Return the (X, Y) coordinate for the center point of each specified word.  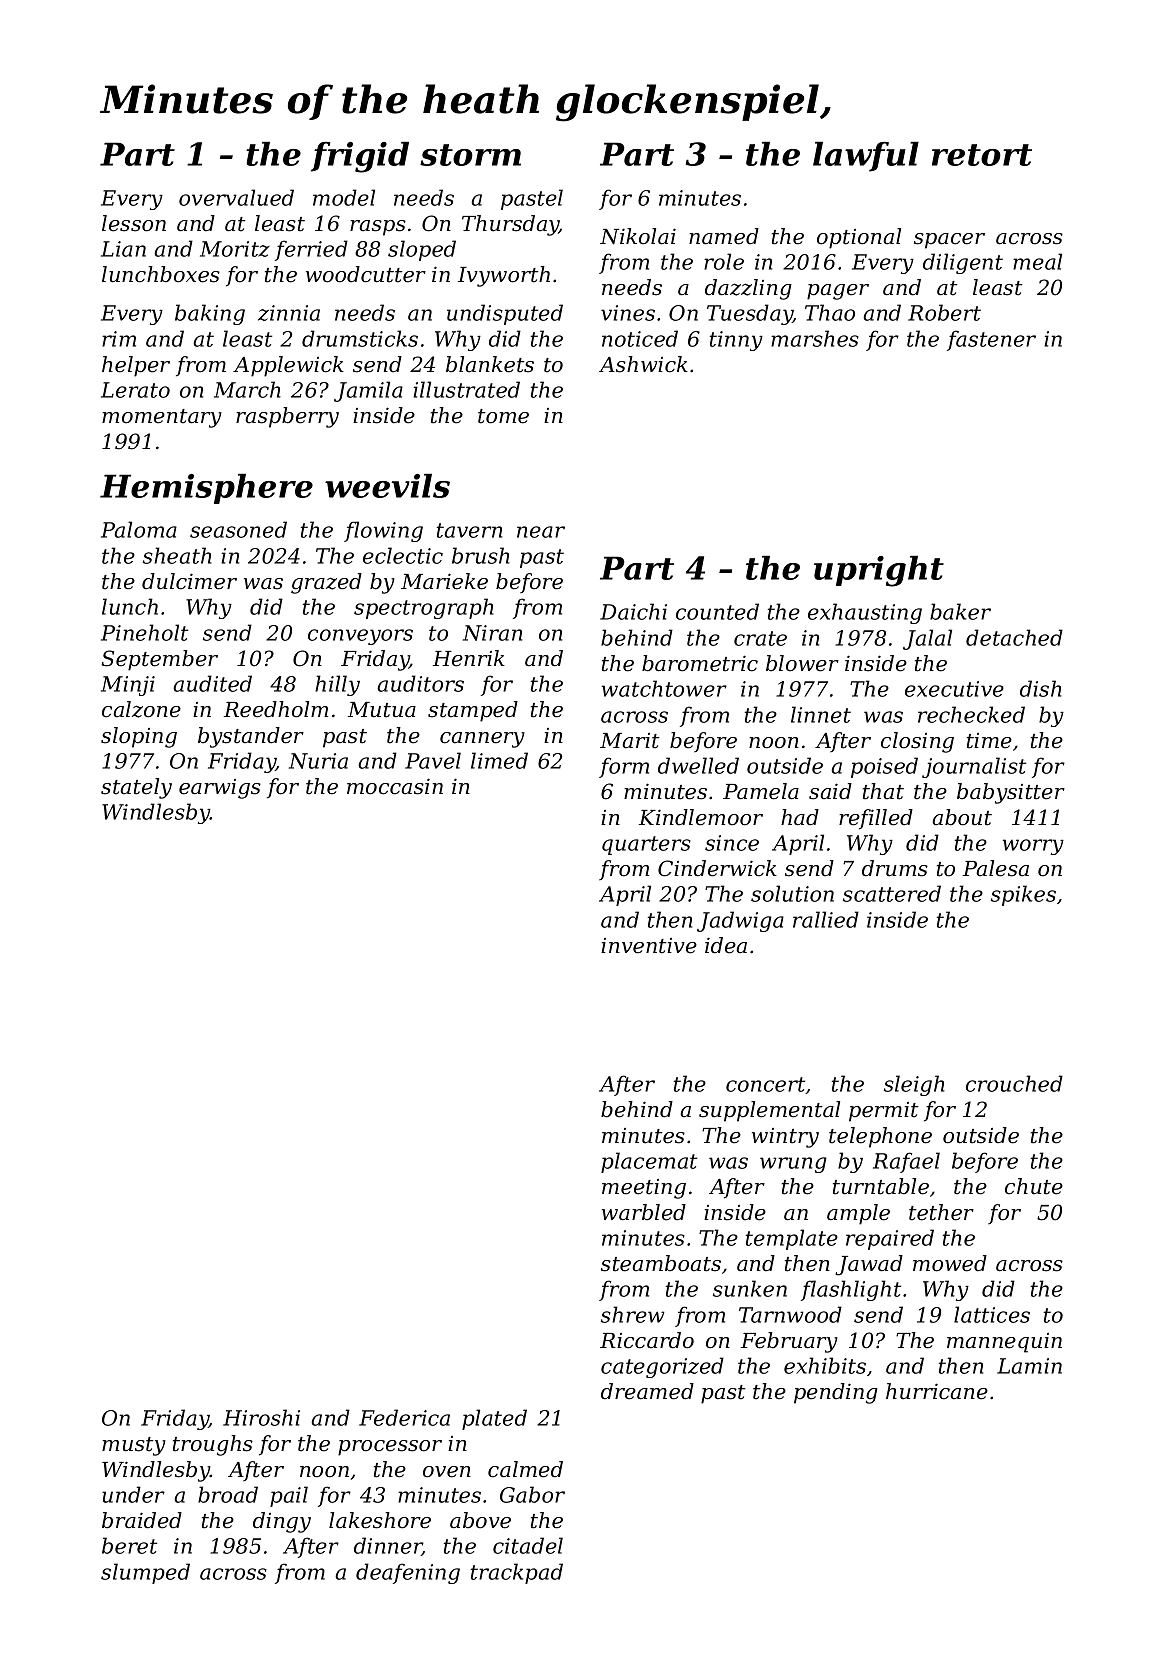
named (724, 236)
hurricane (937, 1391)
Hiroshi (261, 1417)
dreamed (647, 1391)
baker (960, 611)
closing (917, 742)
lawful (866, 157)
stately (136, 788)
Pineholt (144, 632)
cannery (482, 740)
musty (134, 1446)
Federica (404, 1417)
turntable (881, 1186)
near (541, 532)
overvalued (236, 197)
